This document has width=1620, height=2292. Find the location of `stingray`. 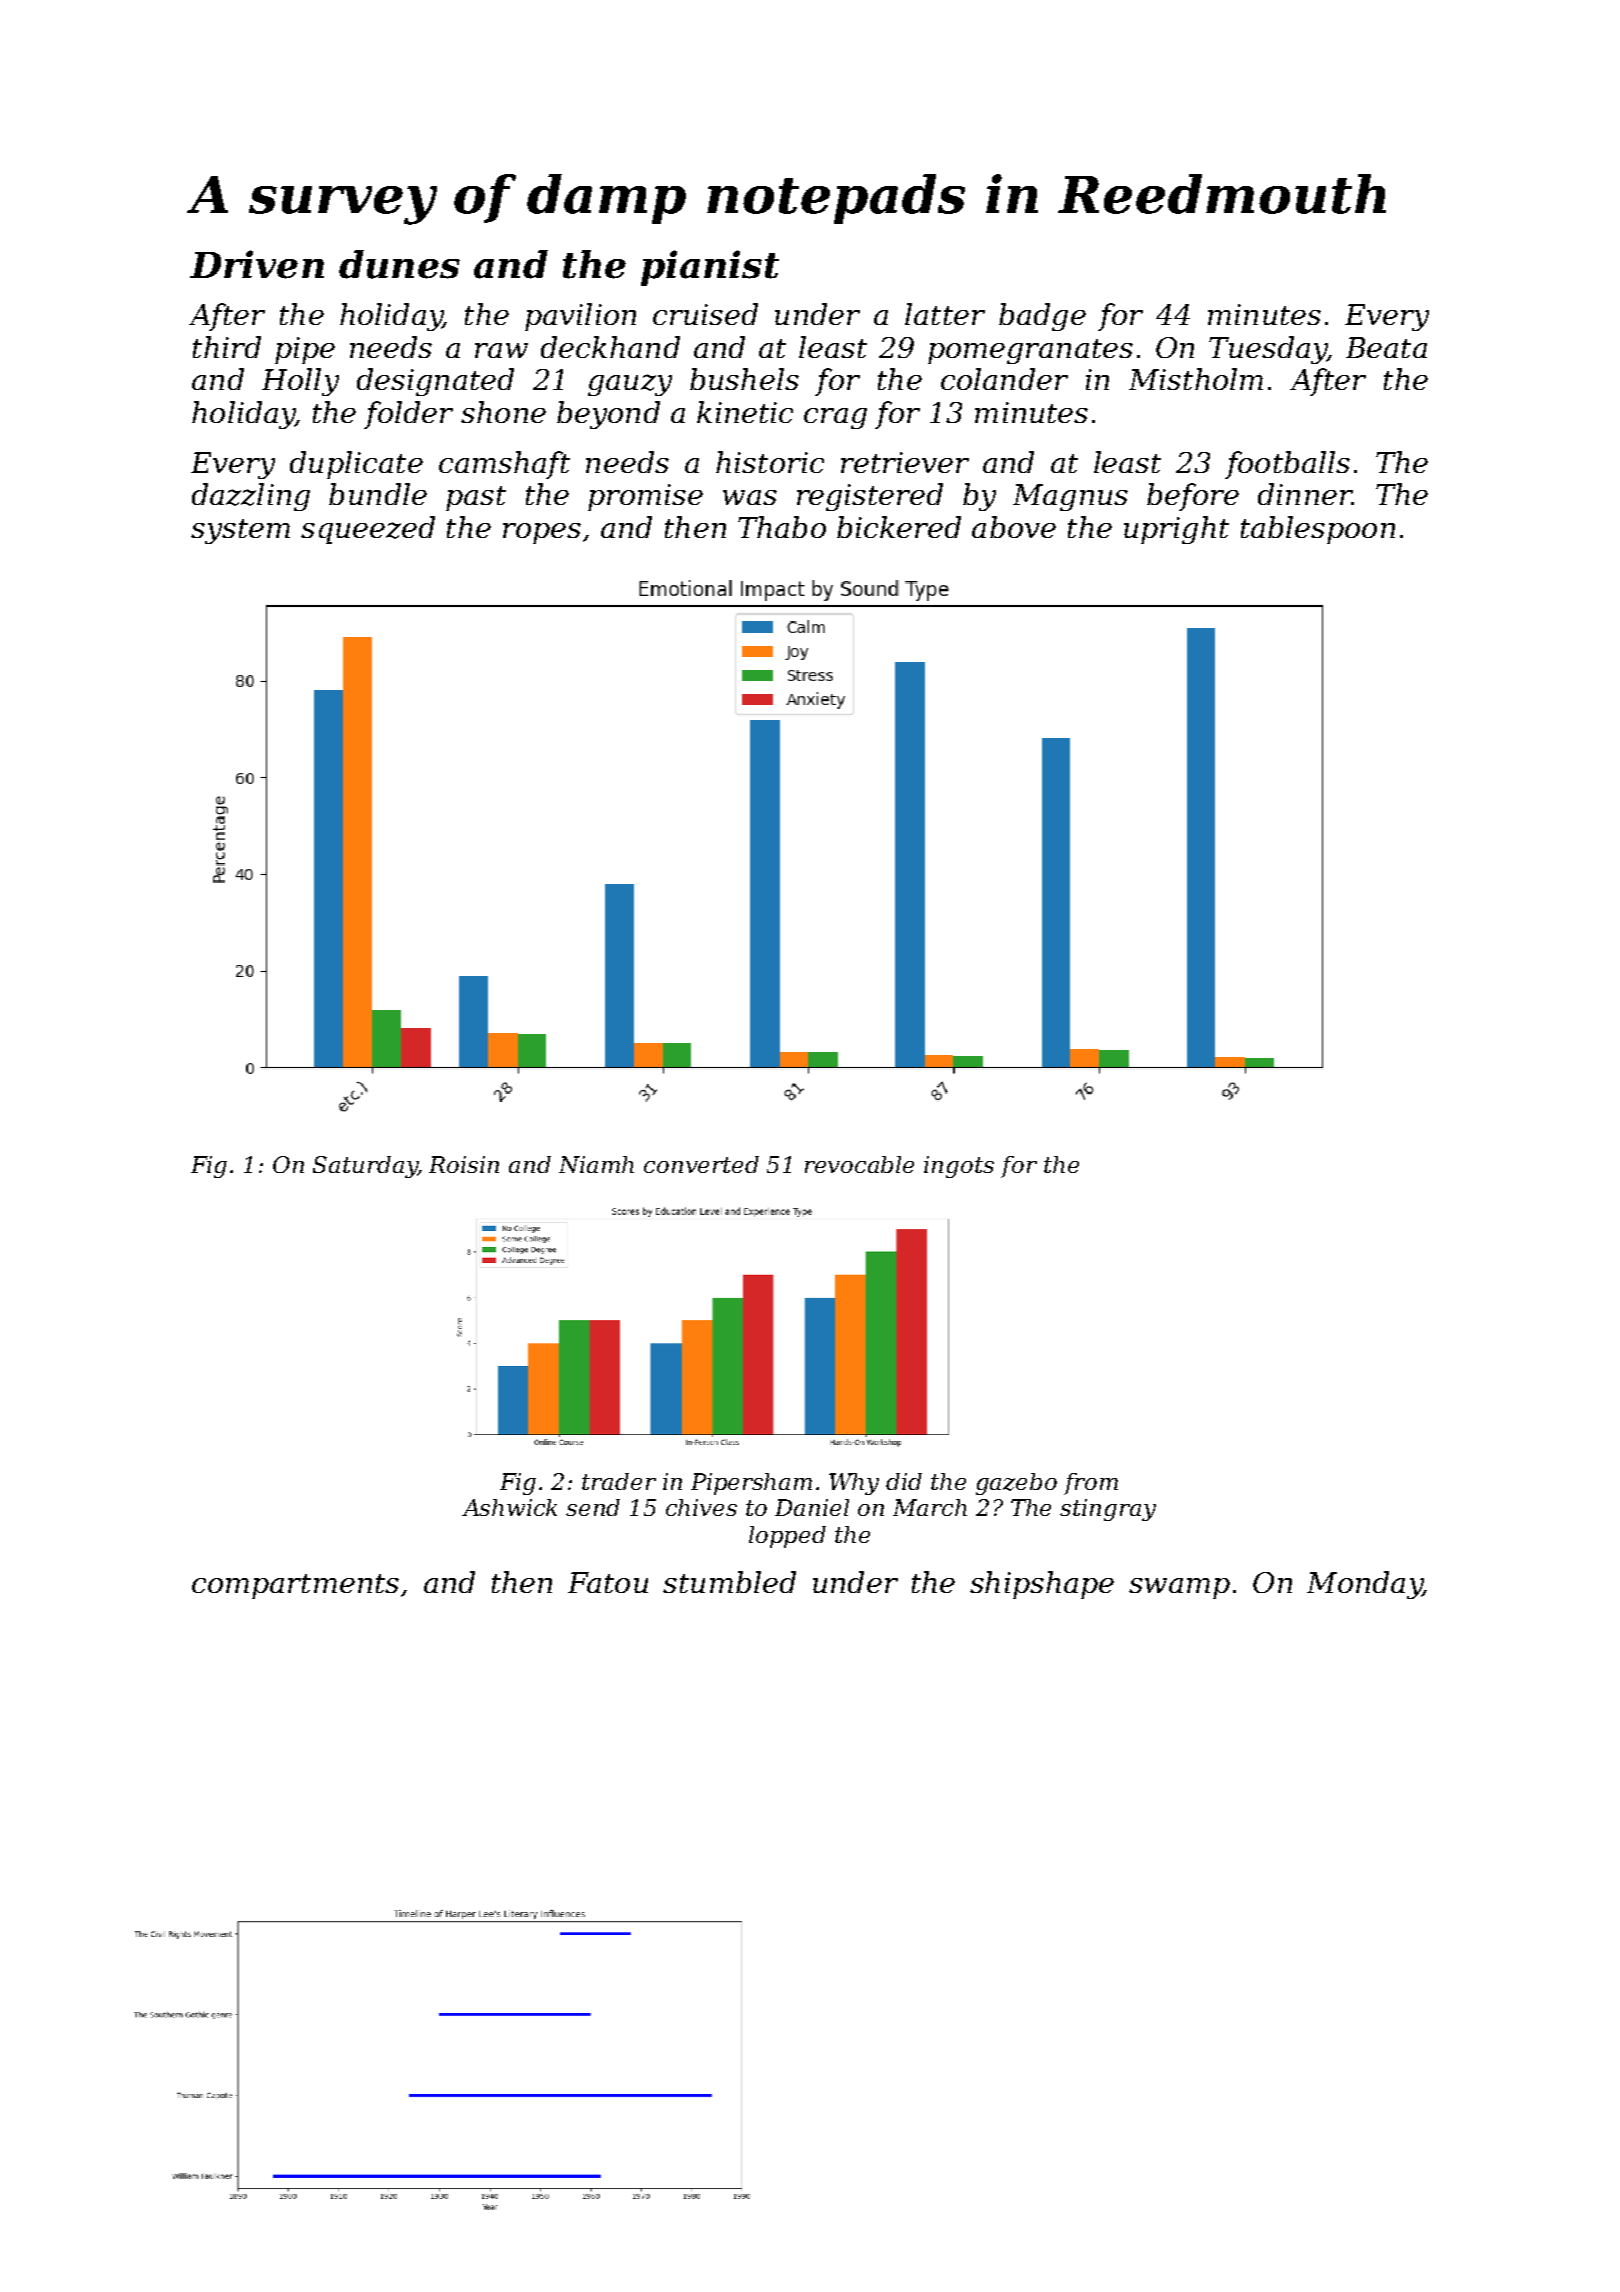

stingray is located at coordinates (1108, 1510).
